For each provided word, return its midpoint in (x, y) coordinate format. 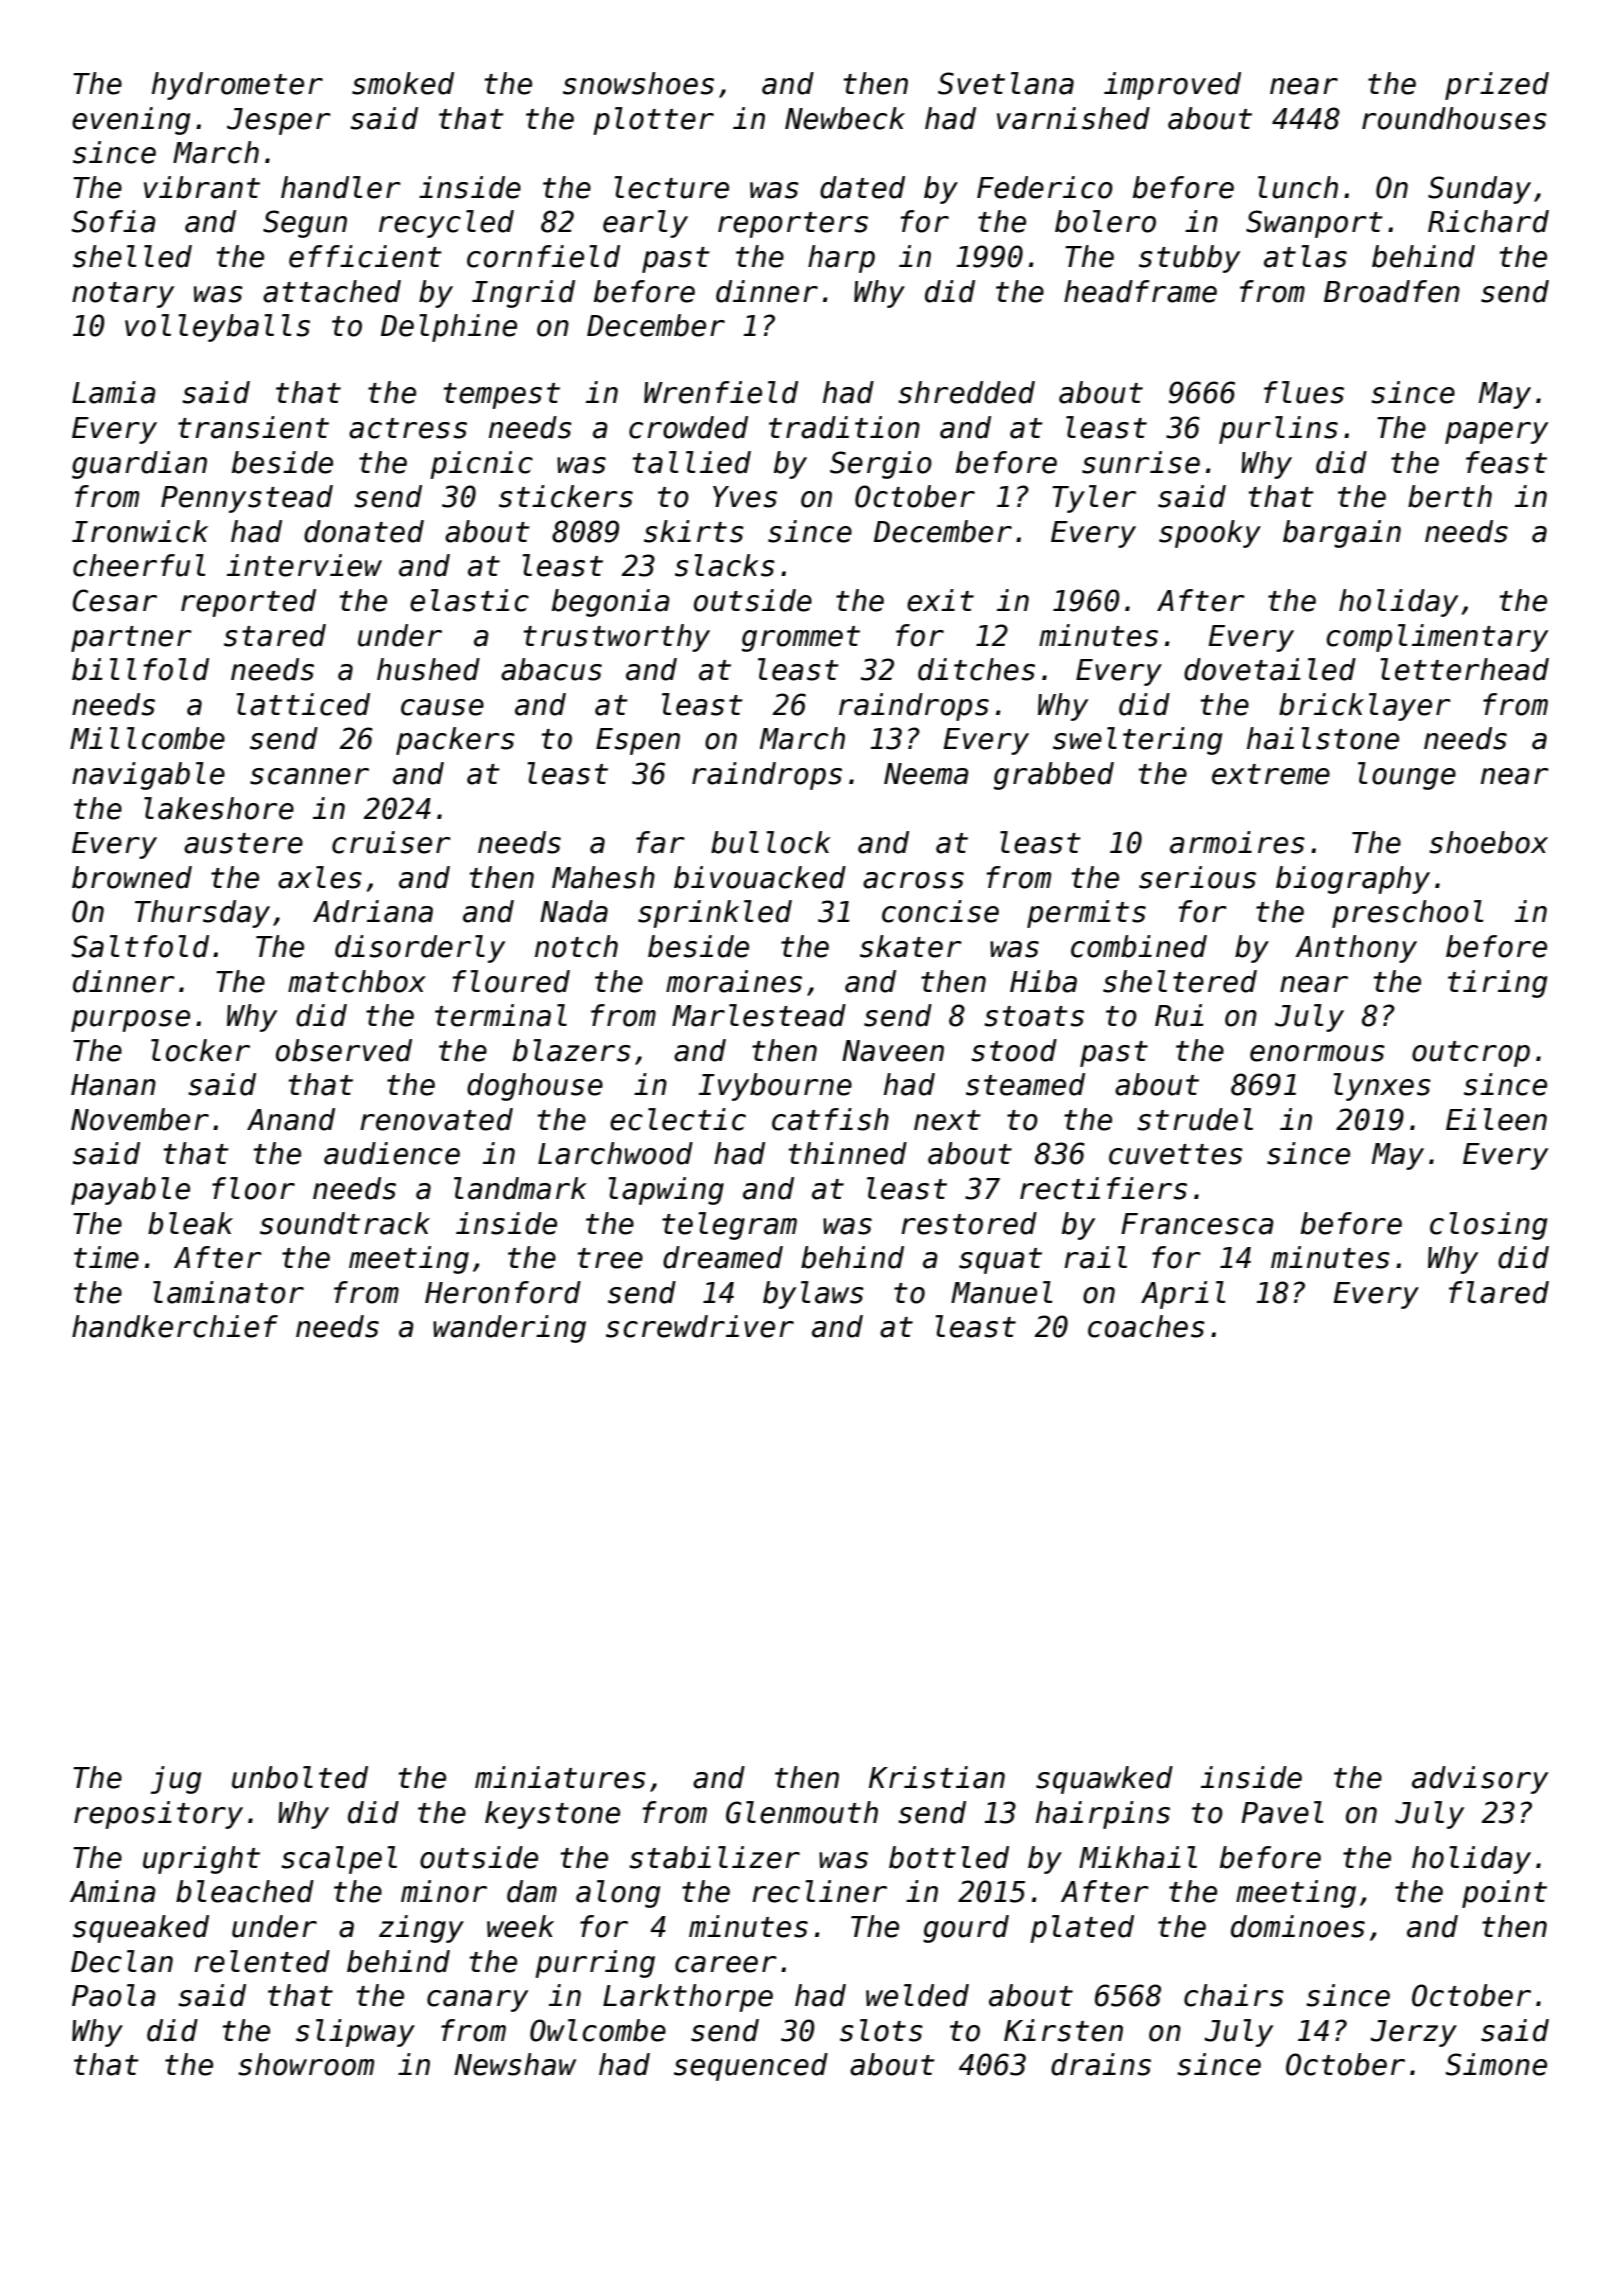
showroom (306, 2064)
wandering (509, 1329)
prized (1497, 86)
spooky (1210, 534)
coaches (1146, 1326)
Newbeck (845, 118)
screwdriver (700, 1326)
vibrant (202, 187)
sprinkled (715, 914)
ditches (976, 669)
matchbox (357, 981)
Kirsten (1063, 2030)
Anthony (1356, 949)
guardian (139, 465)
